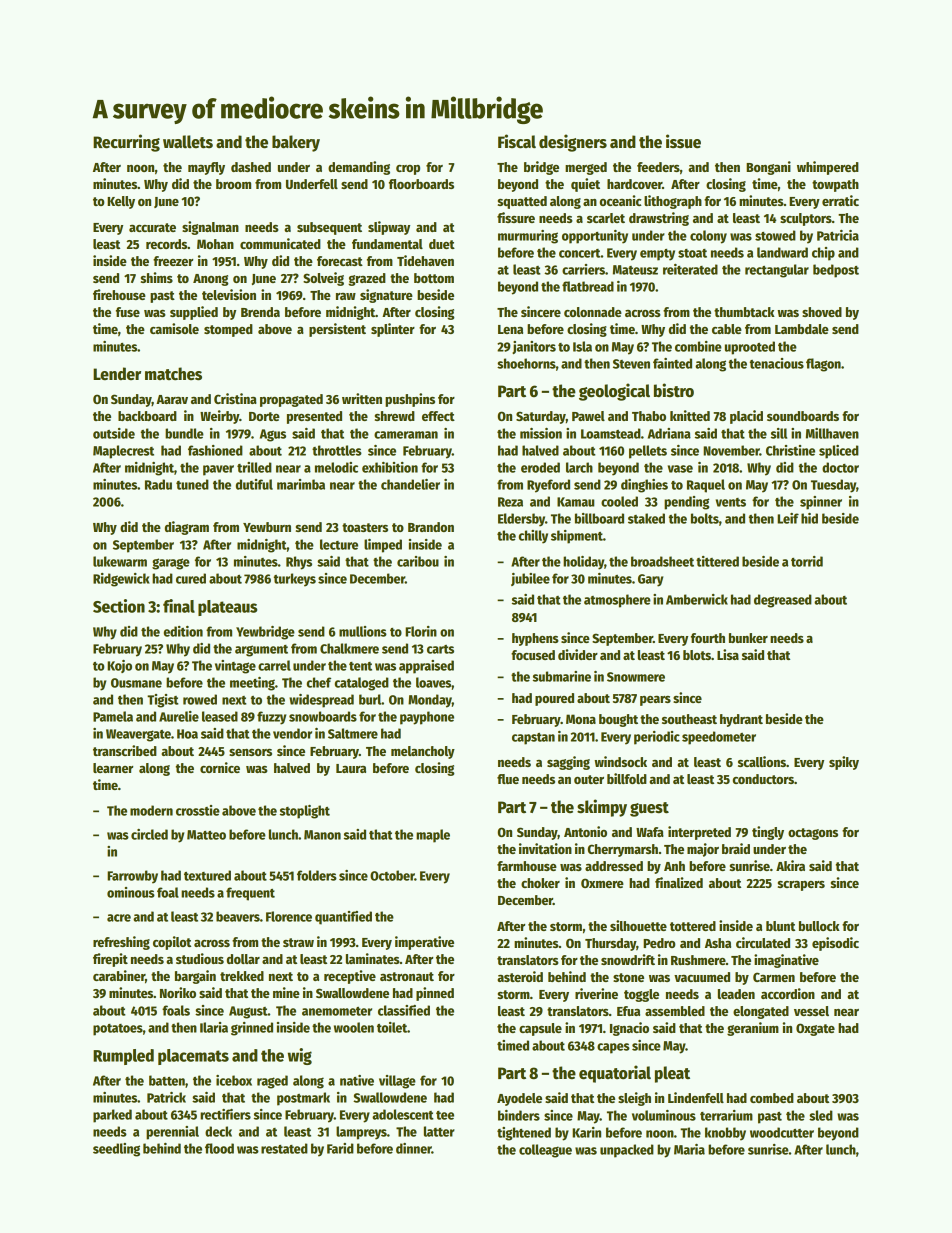 Image resolution: width=952 pixels, height=1233 pixels. Describe the element at coordinates (807, 561) in the screenshot. I see `torrid` at that location.
